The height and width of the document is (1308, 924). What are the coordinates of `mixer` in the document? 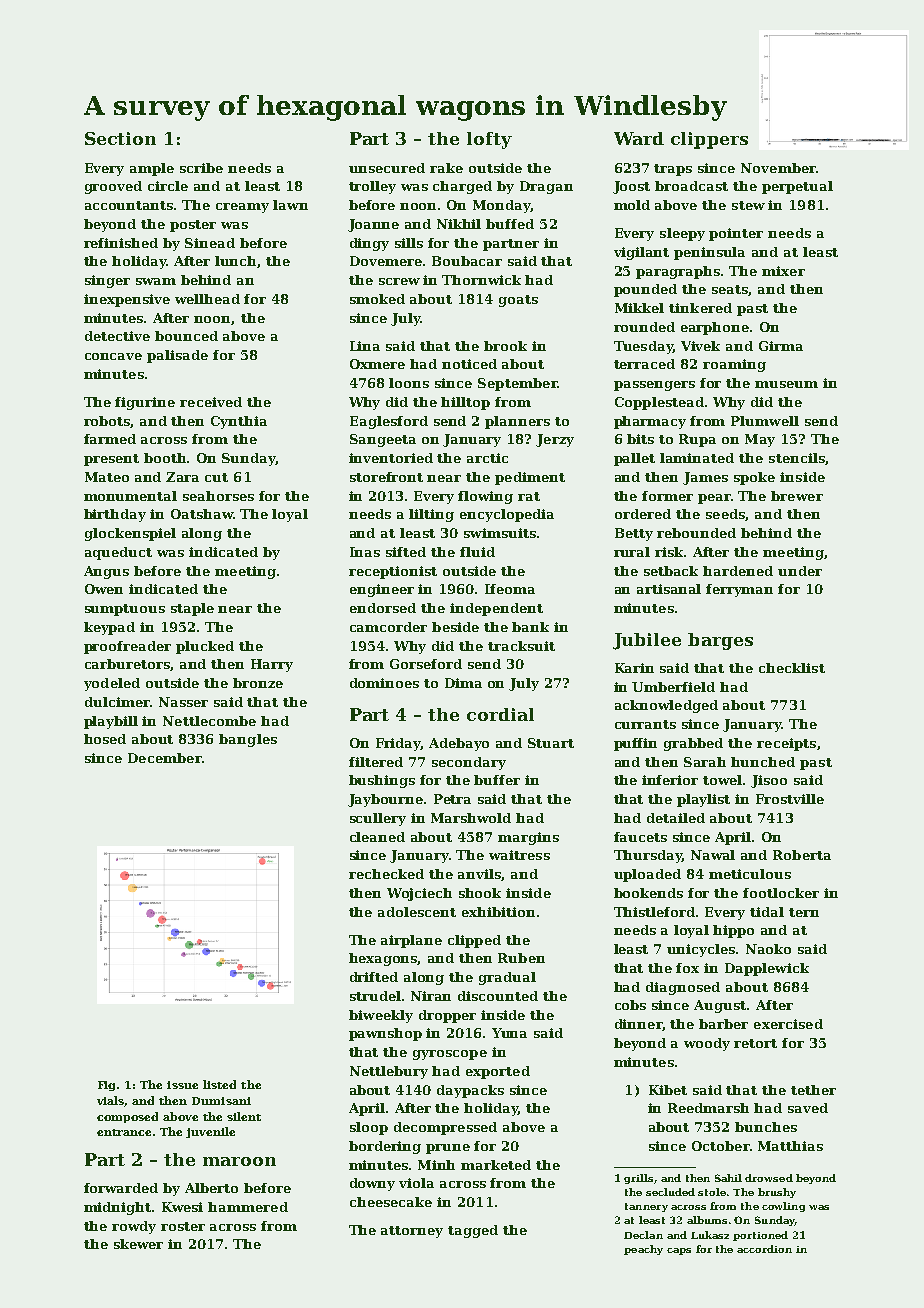 It's located at (783, 271).
